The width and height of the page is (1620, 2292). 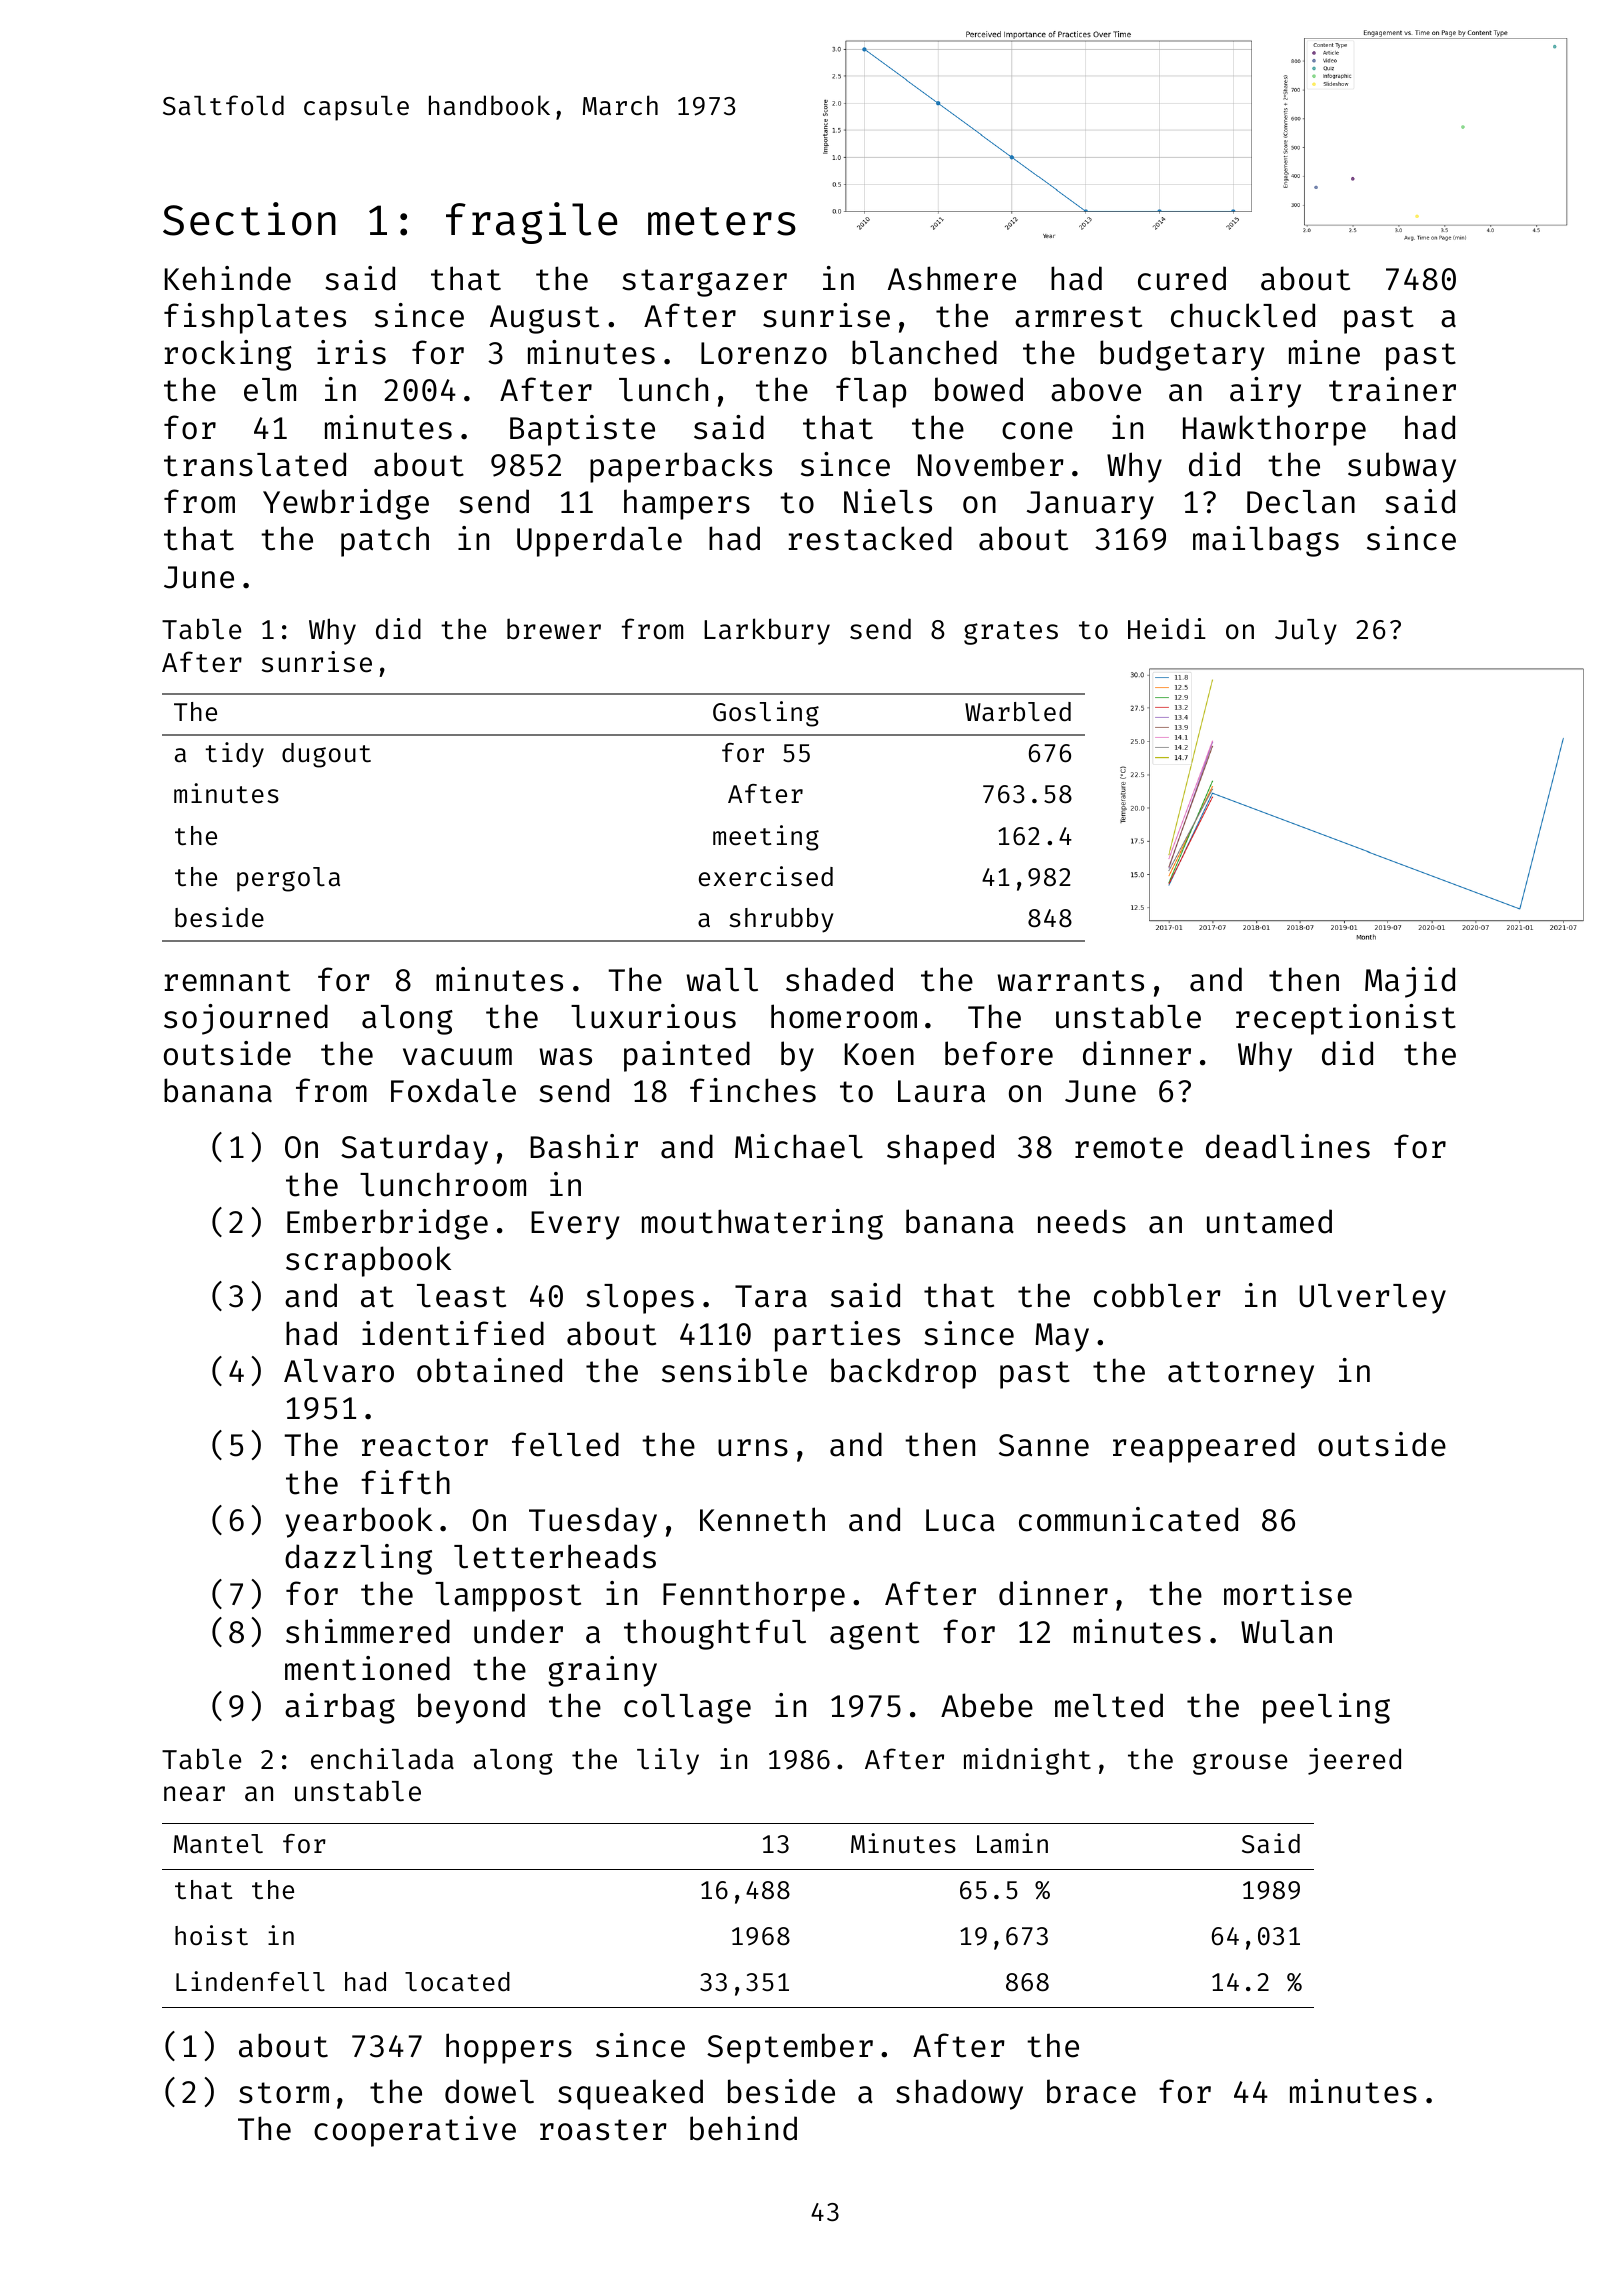 What do you see at coordinates (339, 1371) in the page?
I see `Alvaro` at bounding box center [339, 1371].
